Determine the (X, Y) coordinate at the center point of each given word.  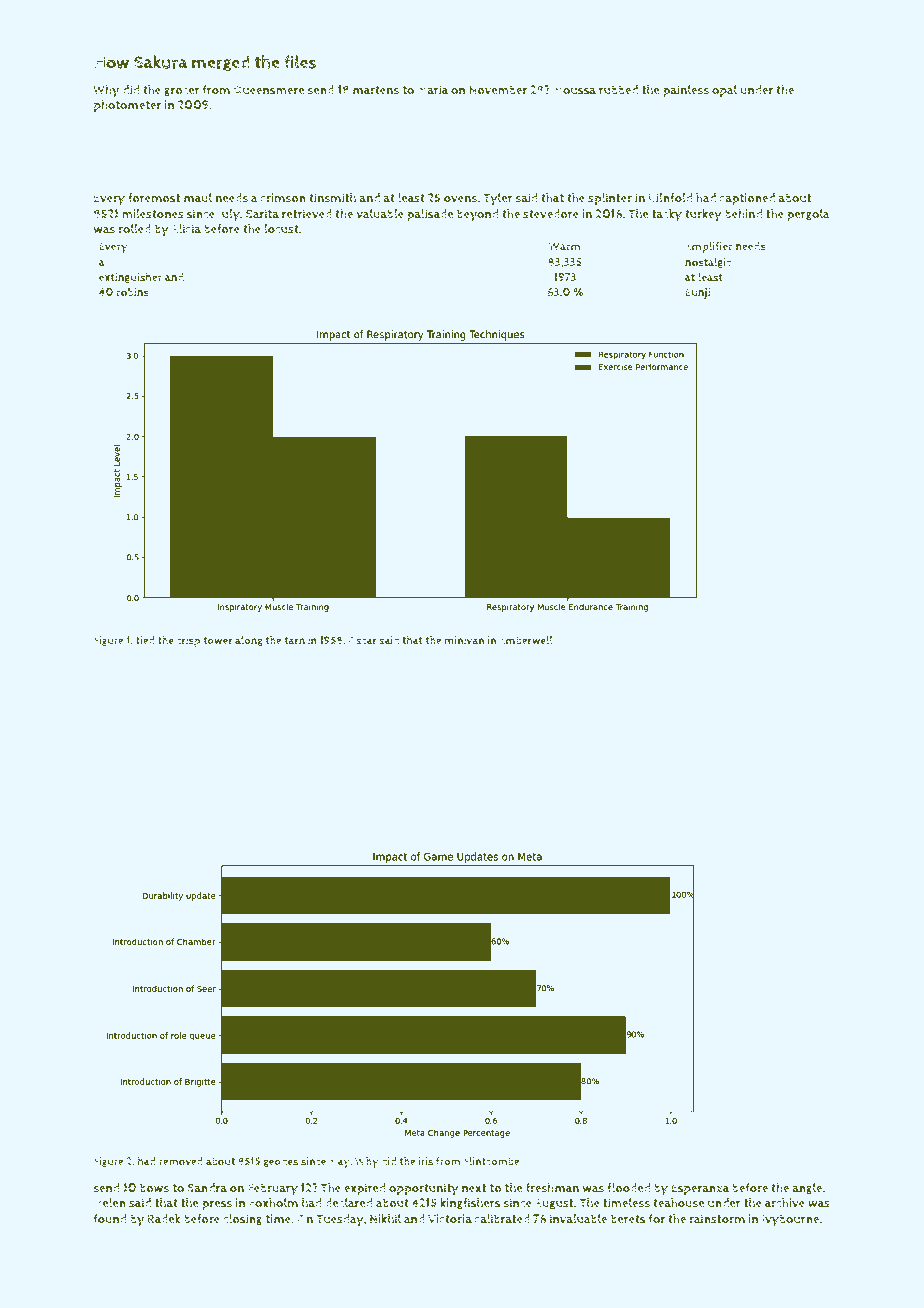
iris (425, 1161)
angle (807, 1189)
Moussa (574, 90)
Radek (164, 1219)
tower (218, 641)
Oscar (363, 640)
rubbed (618, 90)
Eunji (697, 293)
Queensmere (269, 90)
